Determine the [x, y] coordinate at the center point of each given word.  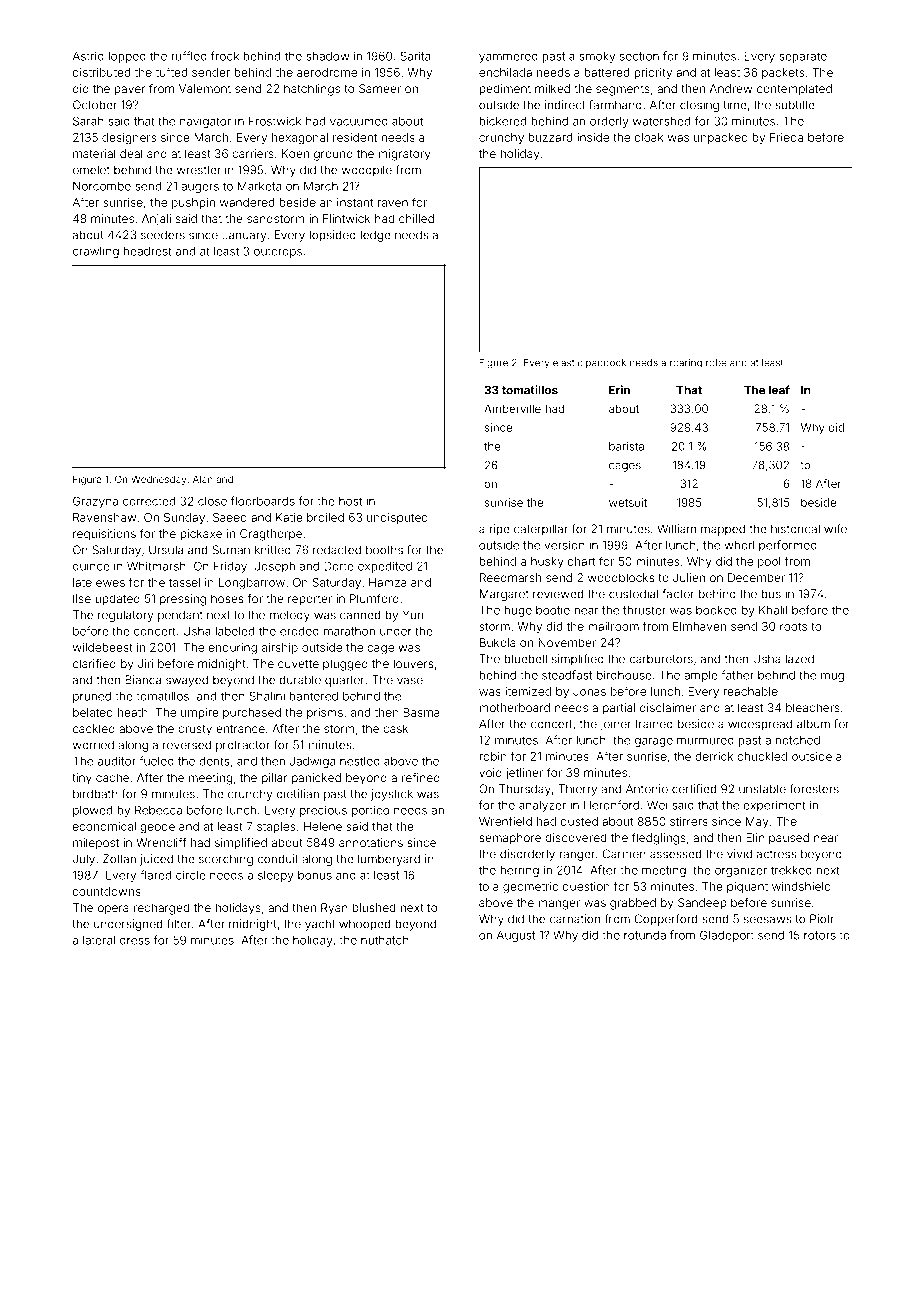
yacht [320, 925]
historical [795, 529]
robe [716, 363]
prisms [325, 713]
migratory [404, 155]
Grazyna [95, 502]
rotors [820, 935]
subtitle [795, 105]
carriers [253, 153]
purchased [252, 713]
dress [135, 940]
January [244, 236]
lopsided [332, 236]
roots [793, 626]
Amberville [512, 408]
